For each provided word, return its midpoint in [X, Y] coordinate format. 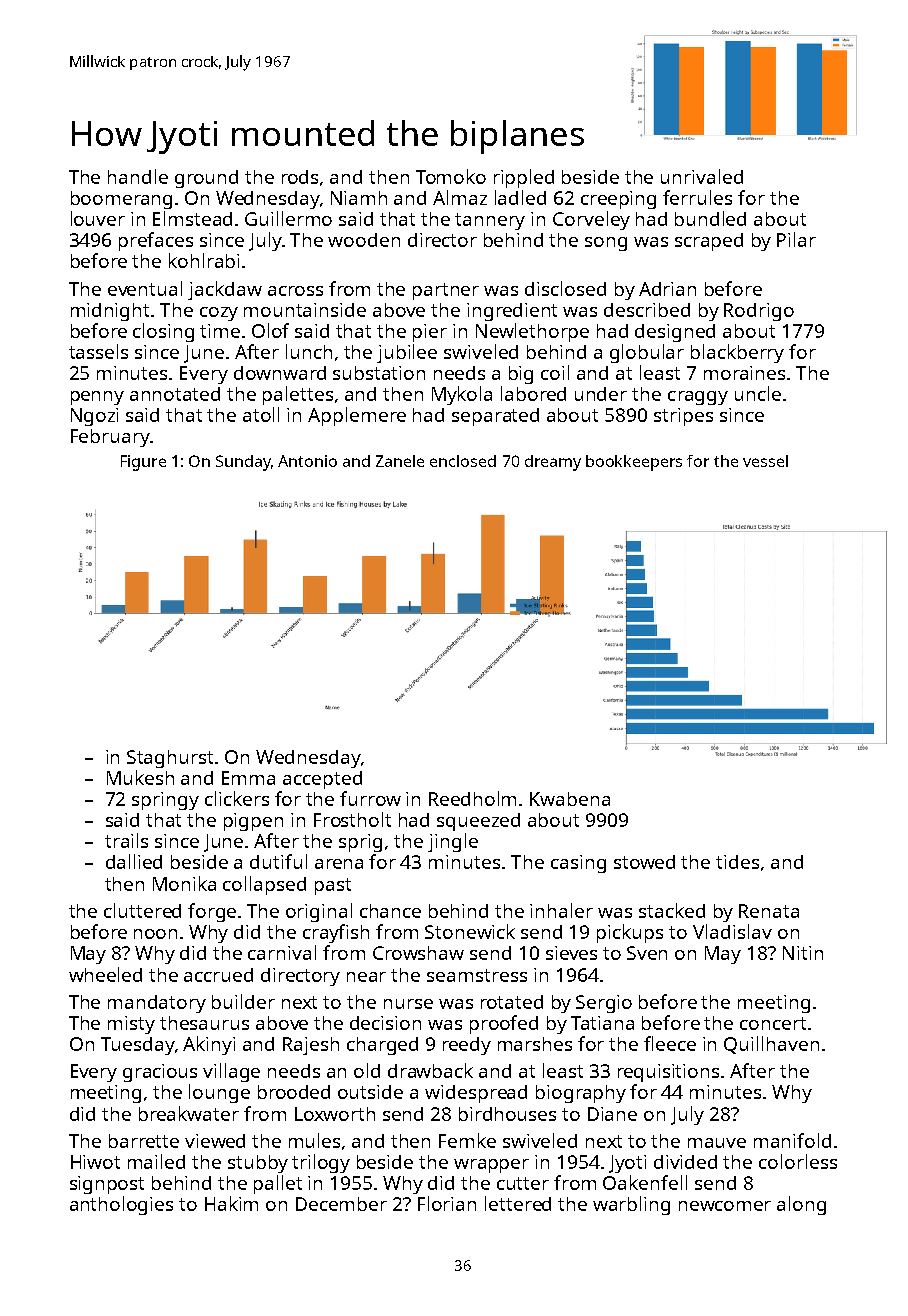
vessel [765, 461]
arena [339, 864]
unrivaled [702, 176]
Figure [143, 463]
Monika [184, 883]
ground [206, 179]
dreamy [553, 463]
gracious [160, 1073]
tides [737, 862]
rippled [524, 178]
